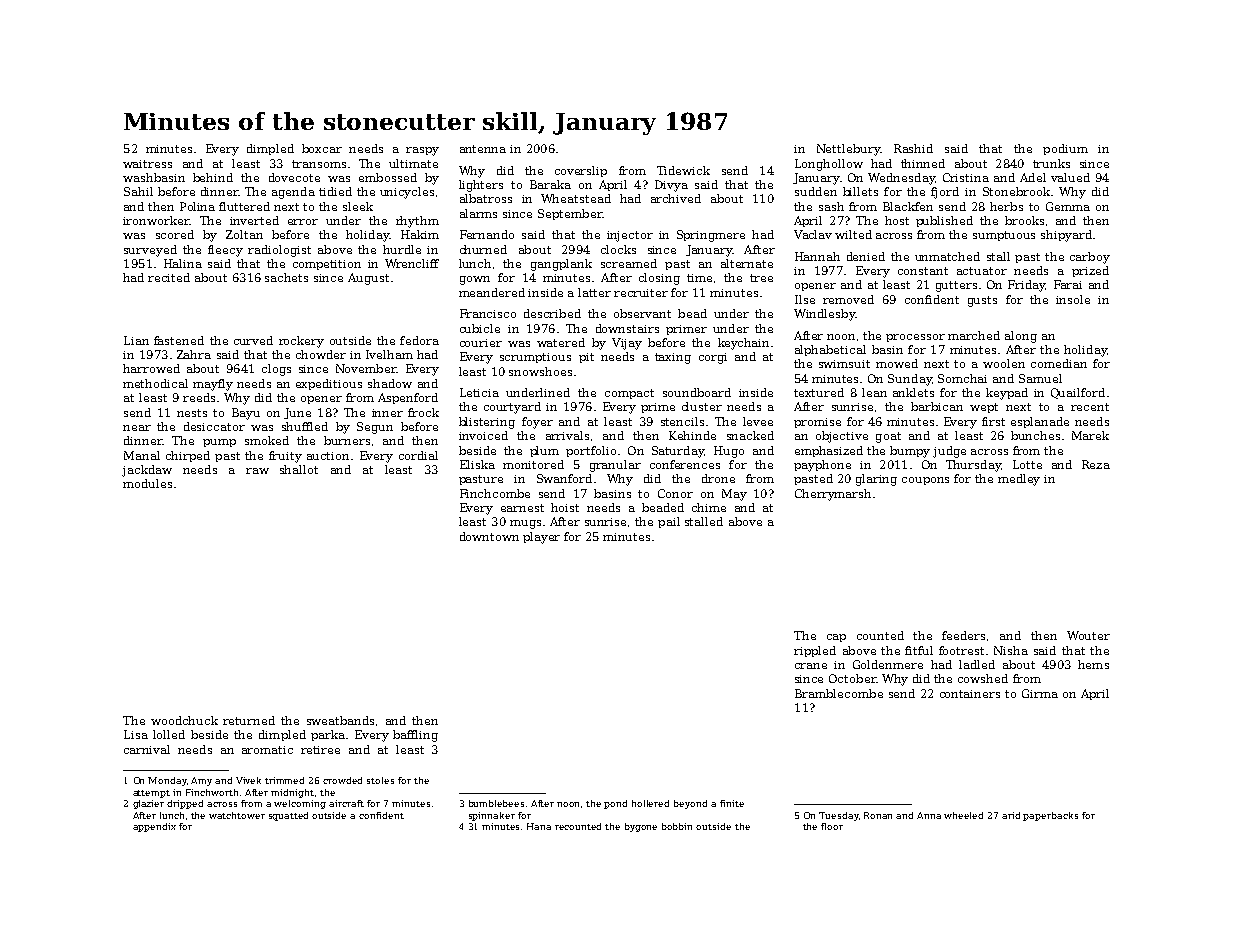 Image resolution: width=1233 pixels, height=952 pixels. What do you see at coordinates (1065, 149) in the document?
I see `podium` at bounding box center [1065, 149].
